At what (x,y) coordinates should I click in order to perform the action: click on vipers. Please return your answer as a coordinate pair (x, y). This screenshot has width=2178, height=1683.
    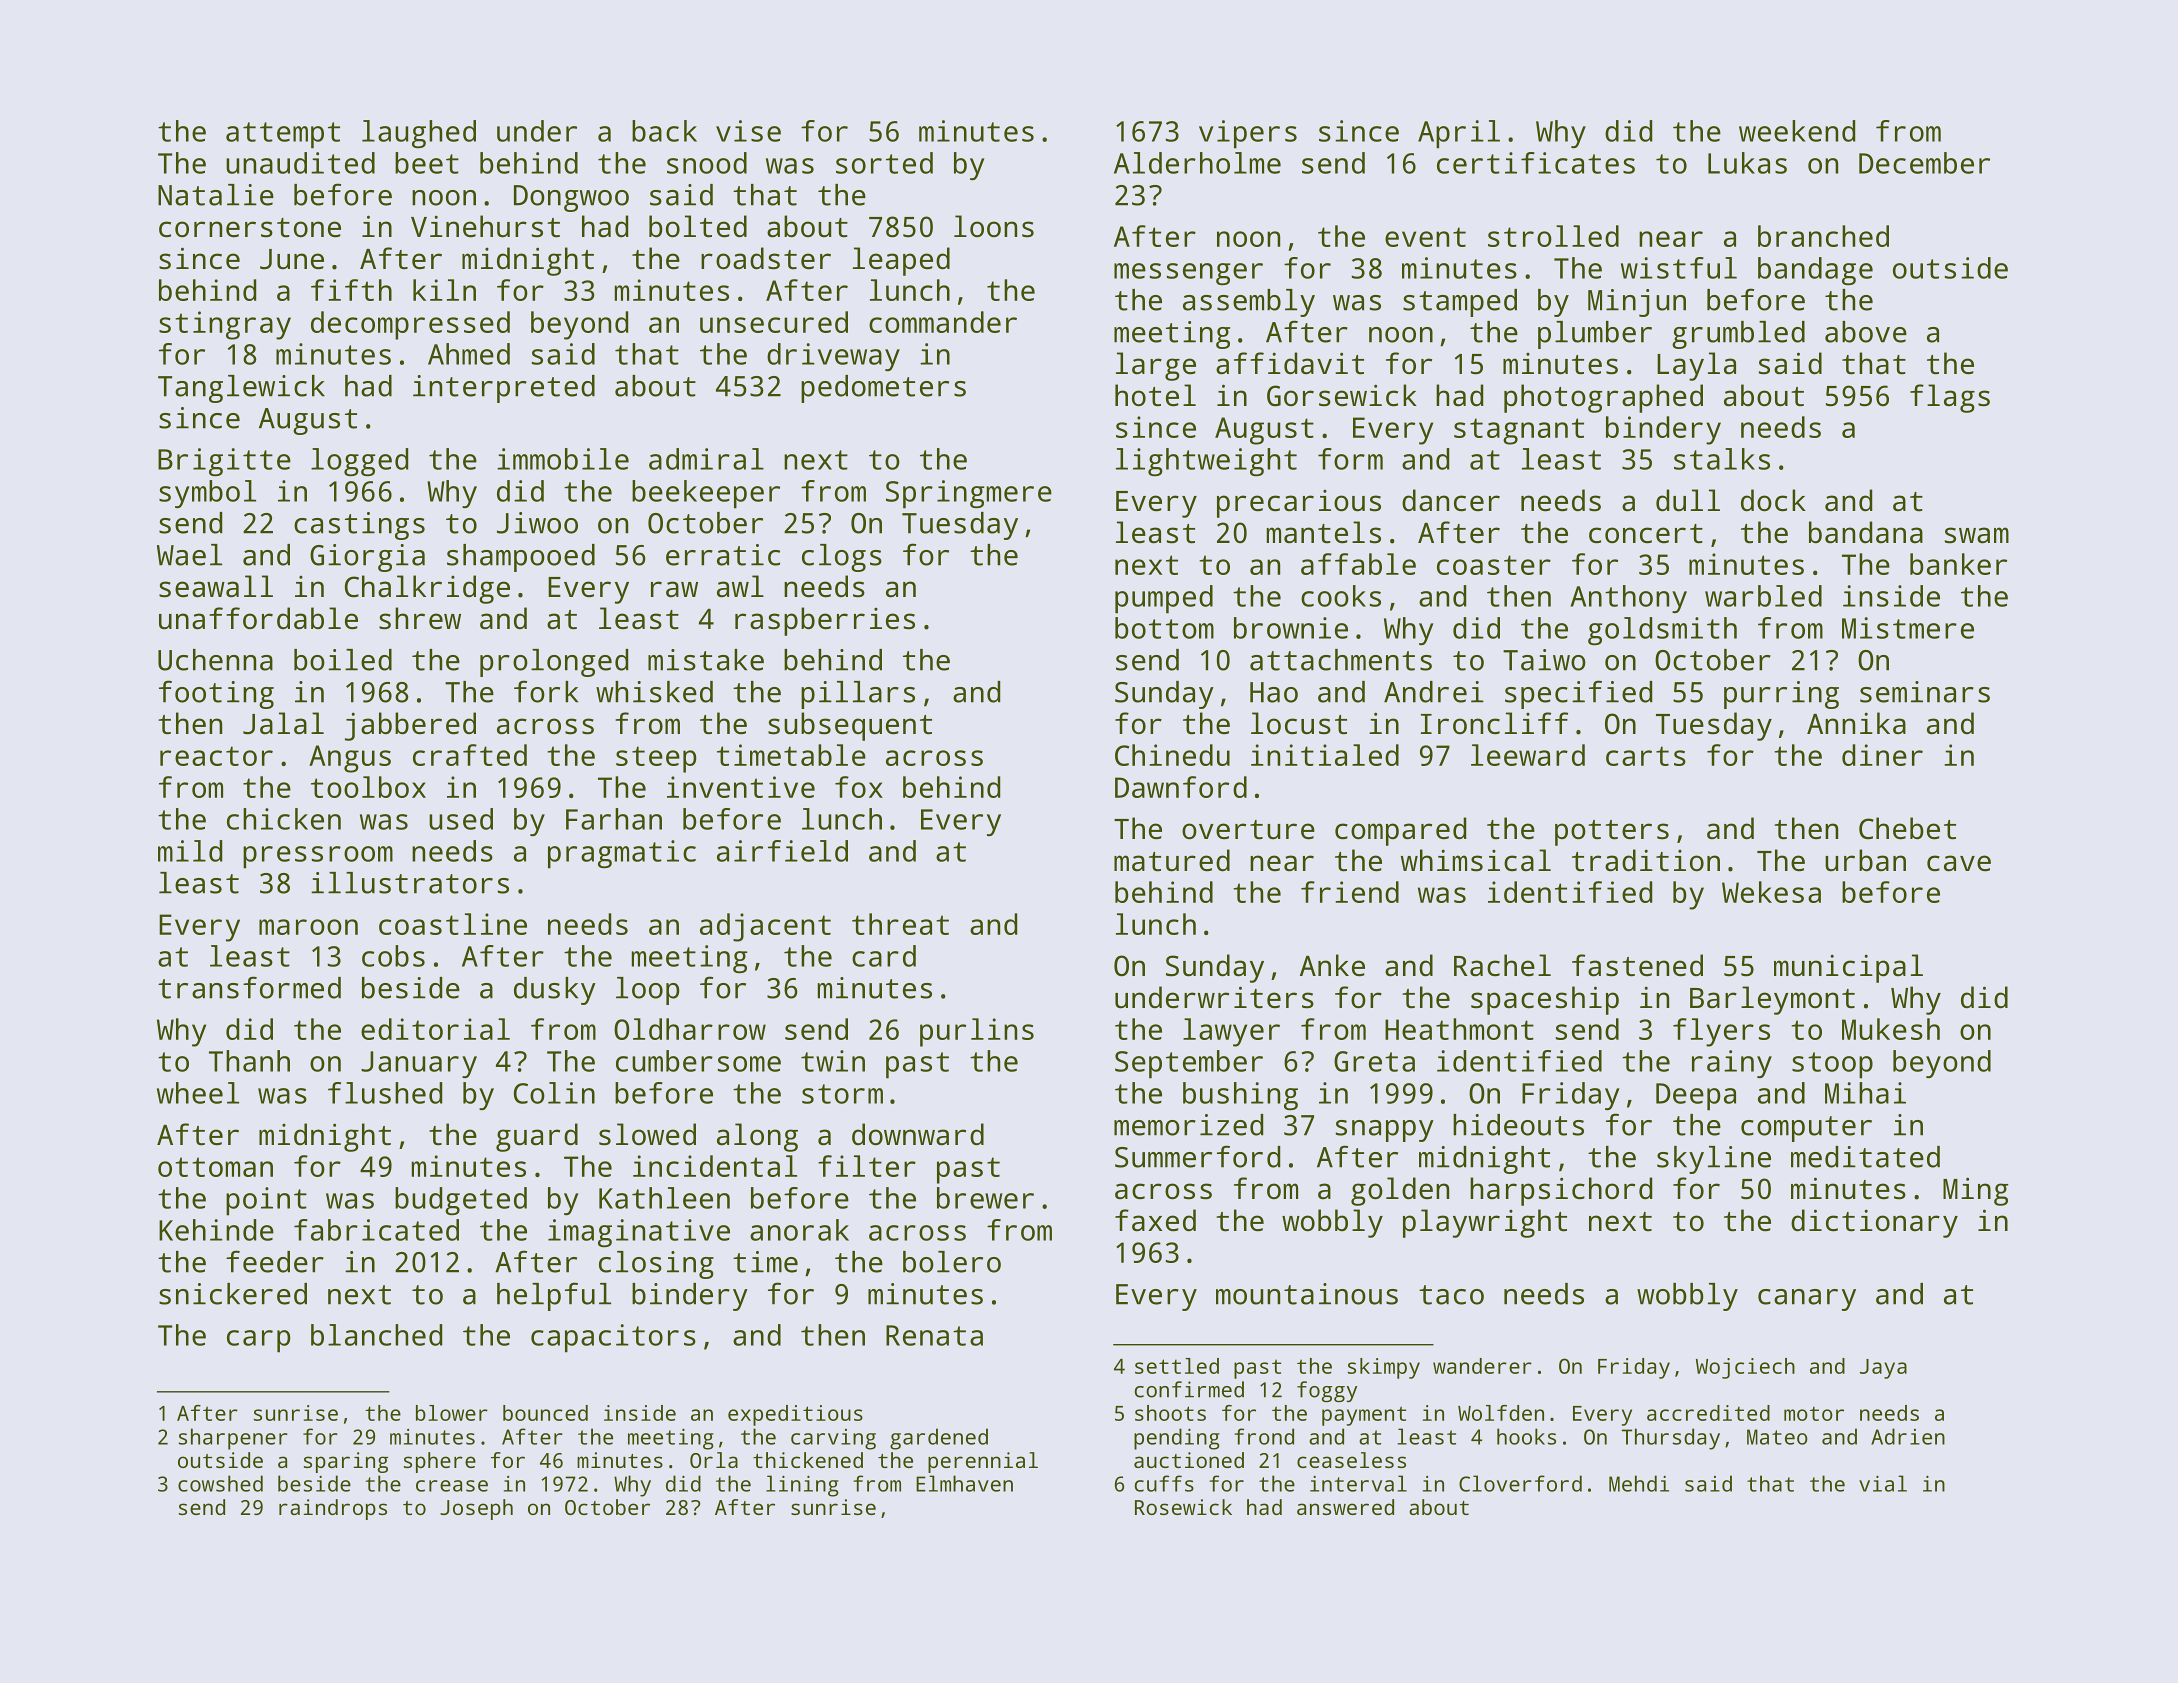
    Looking at the image, I should click on (1248, 134).
